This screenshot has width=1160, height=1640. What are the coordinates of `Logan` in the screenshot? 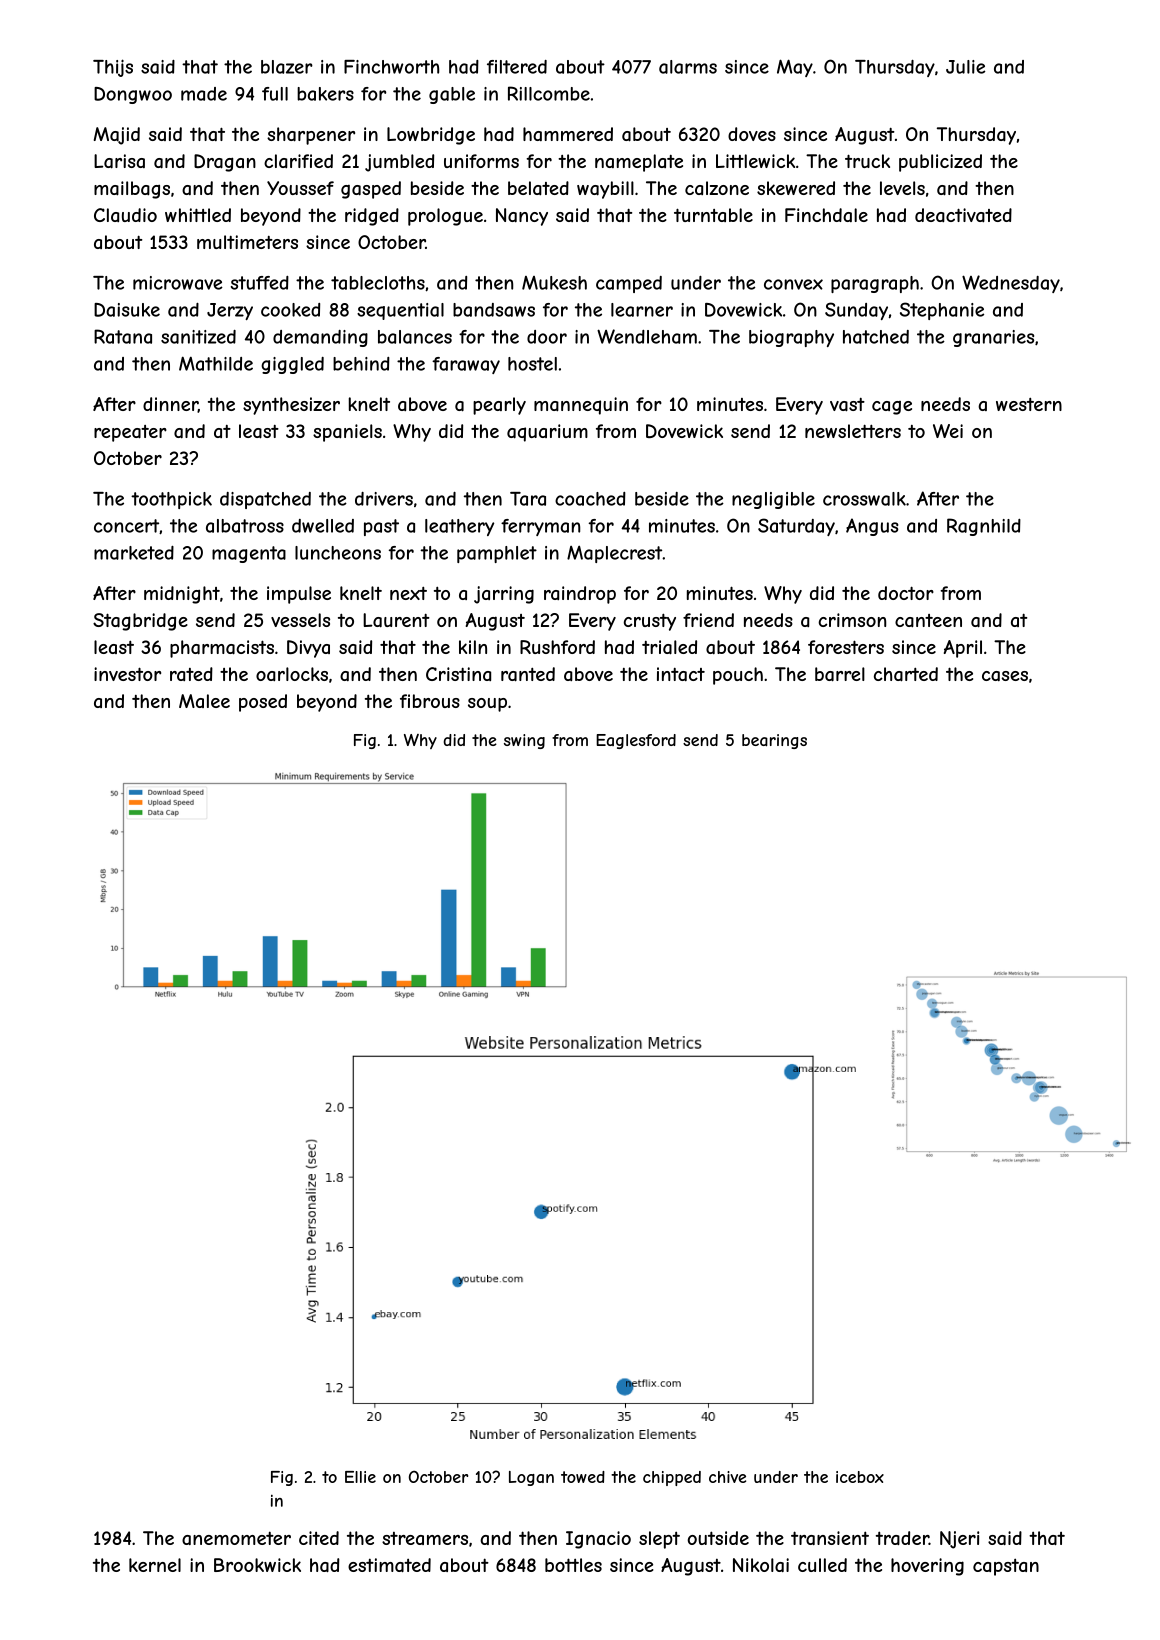 It's located at (531, 1478).
